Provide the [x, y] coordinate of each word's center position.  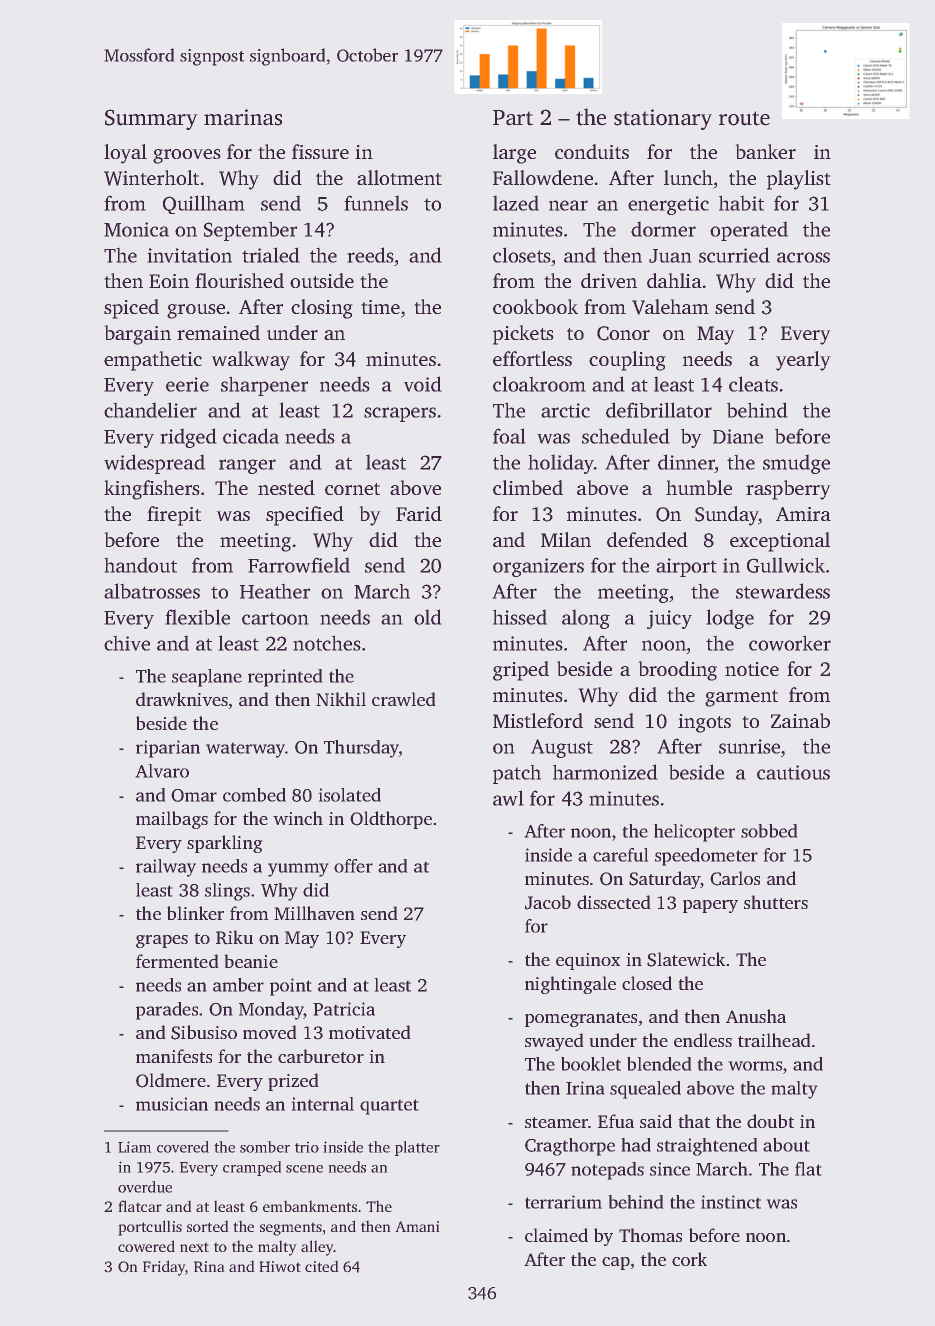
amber [238, 985]
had [636, 1145]
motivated [370, 1032]
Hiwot [280, 1266]
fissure [320, 151]
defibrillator [659, 410]
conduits [592, 151]
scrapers [400, 414]
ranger [247, 466]
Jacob [548, 902]
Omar [194, 795]
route [744, 118]
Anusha [756, 1016]
